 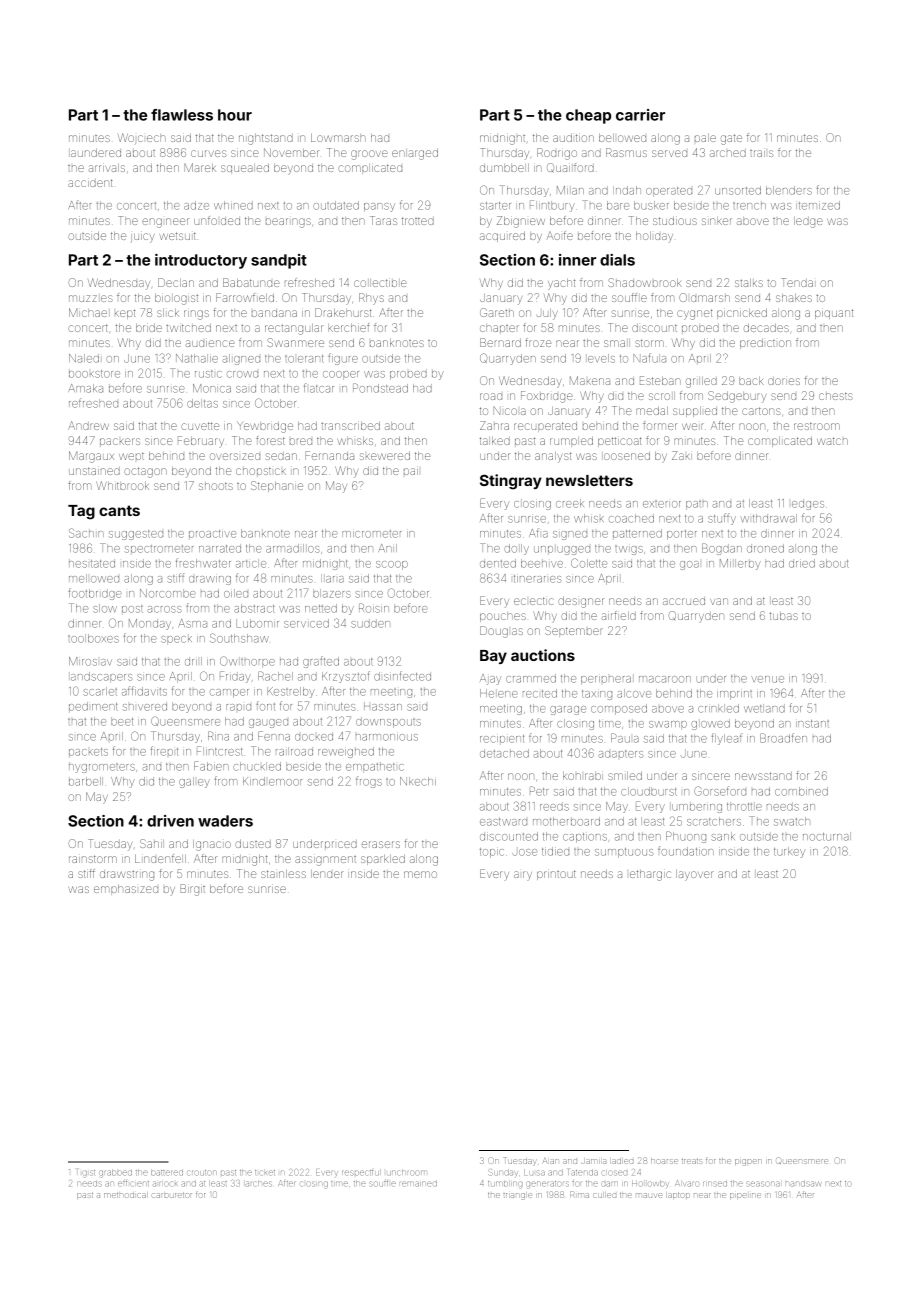 I want to click on withdrawal, so click(x=769, y=518).
